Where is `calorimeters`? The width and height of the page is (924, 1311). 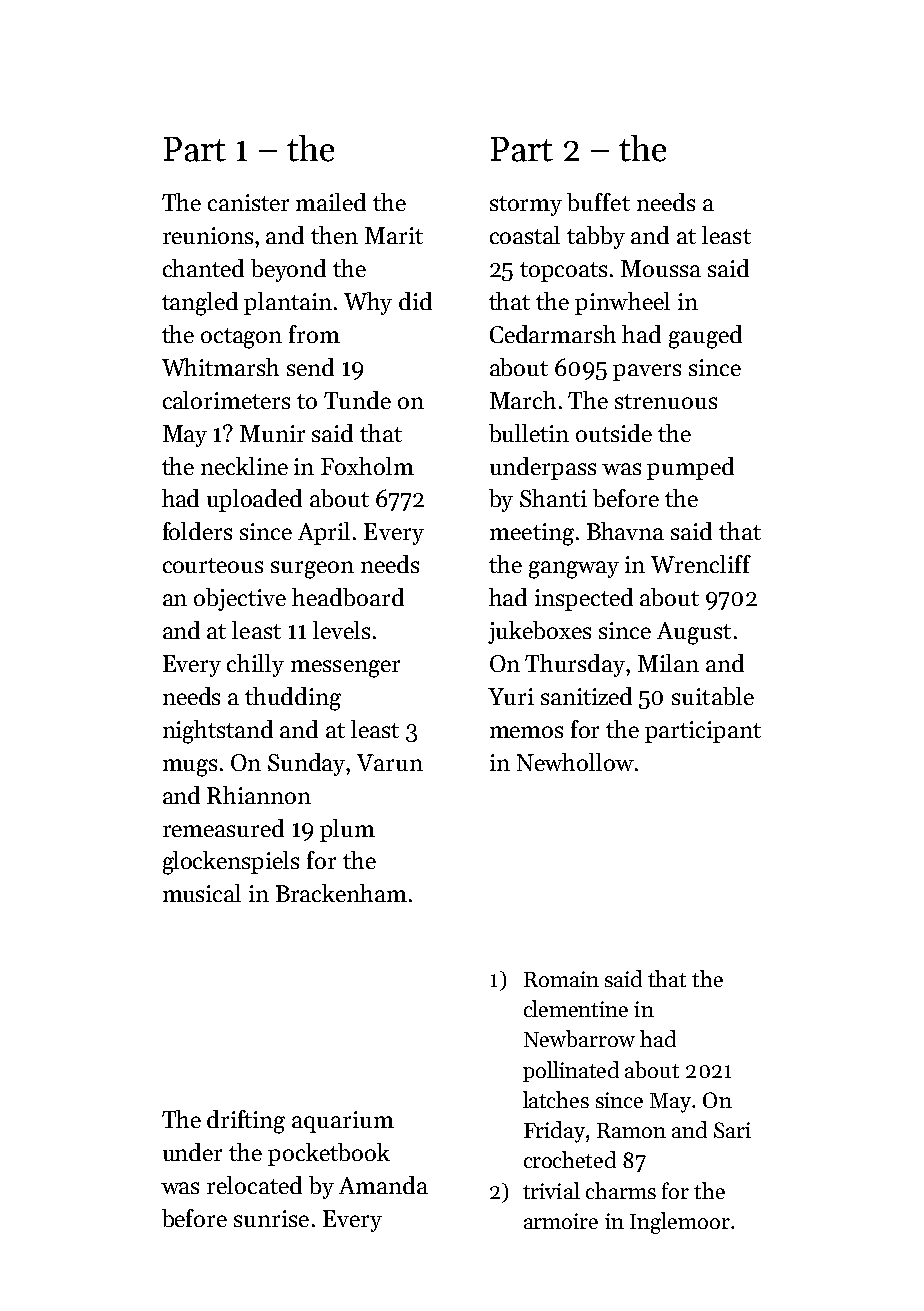 calorimeters is located at coordinates (226, 400).
